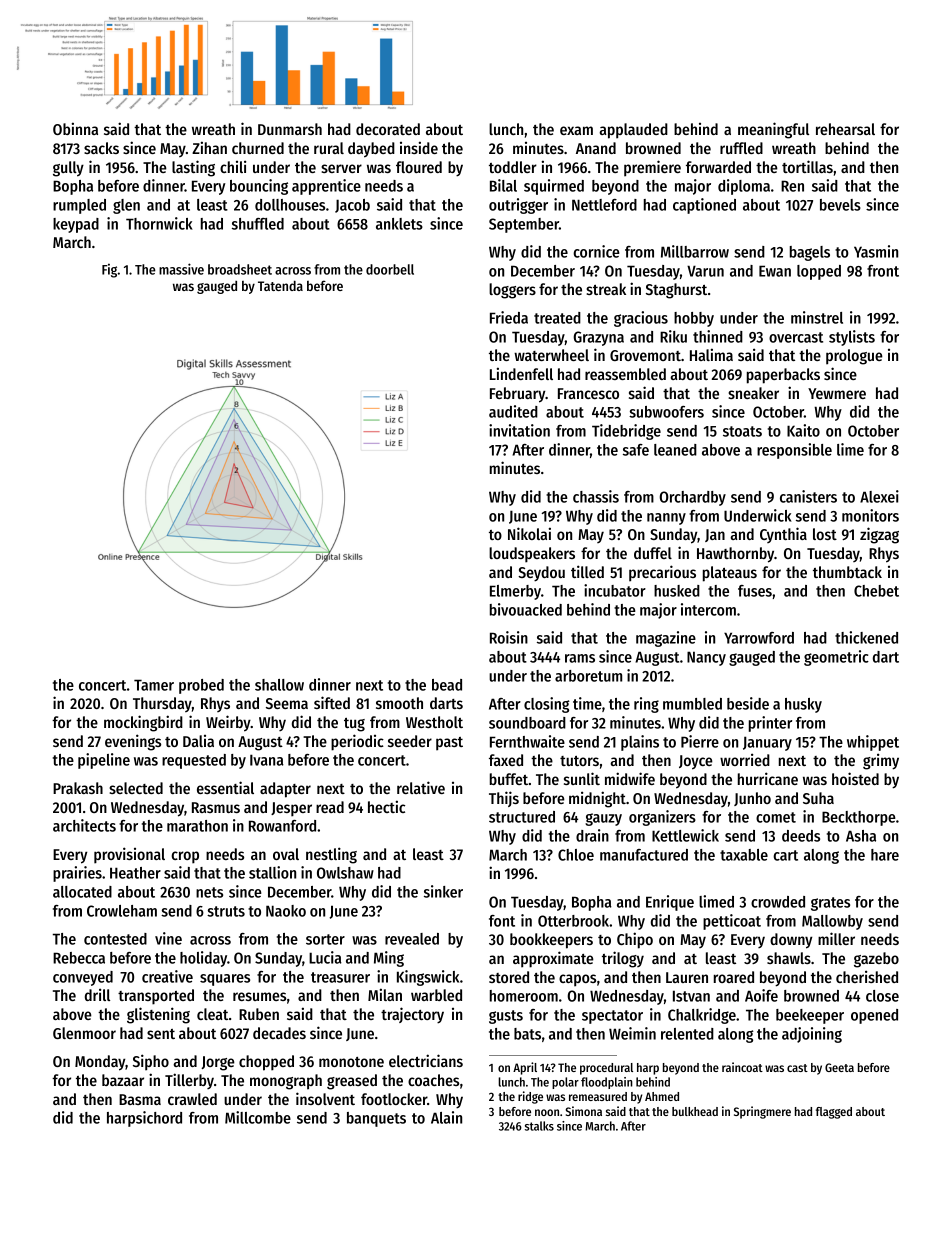 This document has width=952, height=1233. Describe the element at coordinates (79, 958) in the document. I see `Rebecca` at that location.
